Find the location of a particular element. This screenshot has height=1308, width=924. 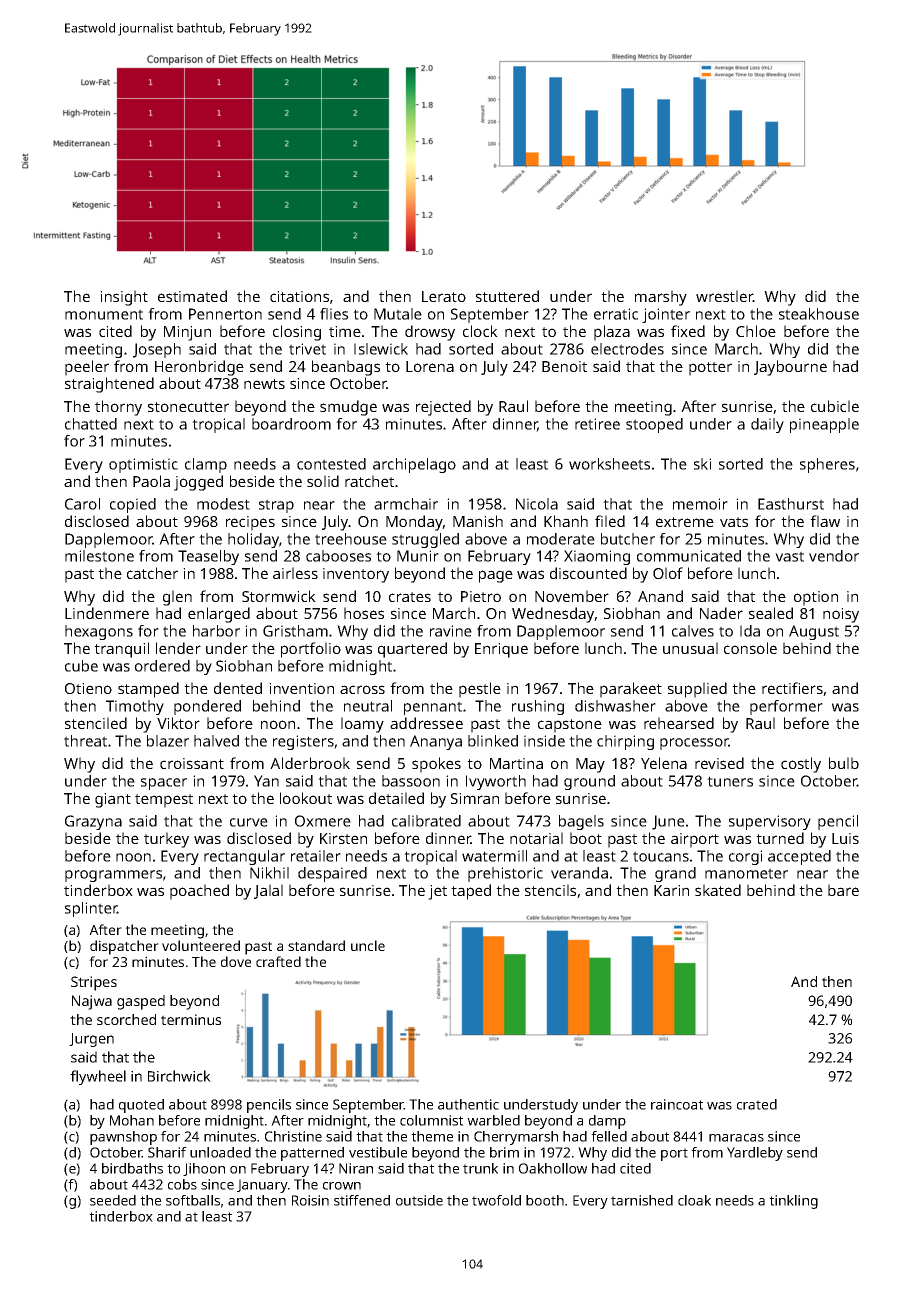

bulb is located at coordinates (844, 763).
